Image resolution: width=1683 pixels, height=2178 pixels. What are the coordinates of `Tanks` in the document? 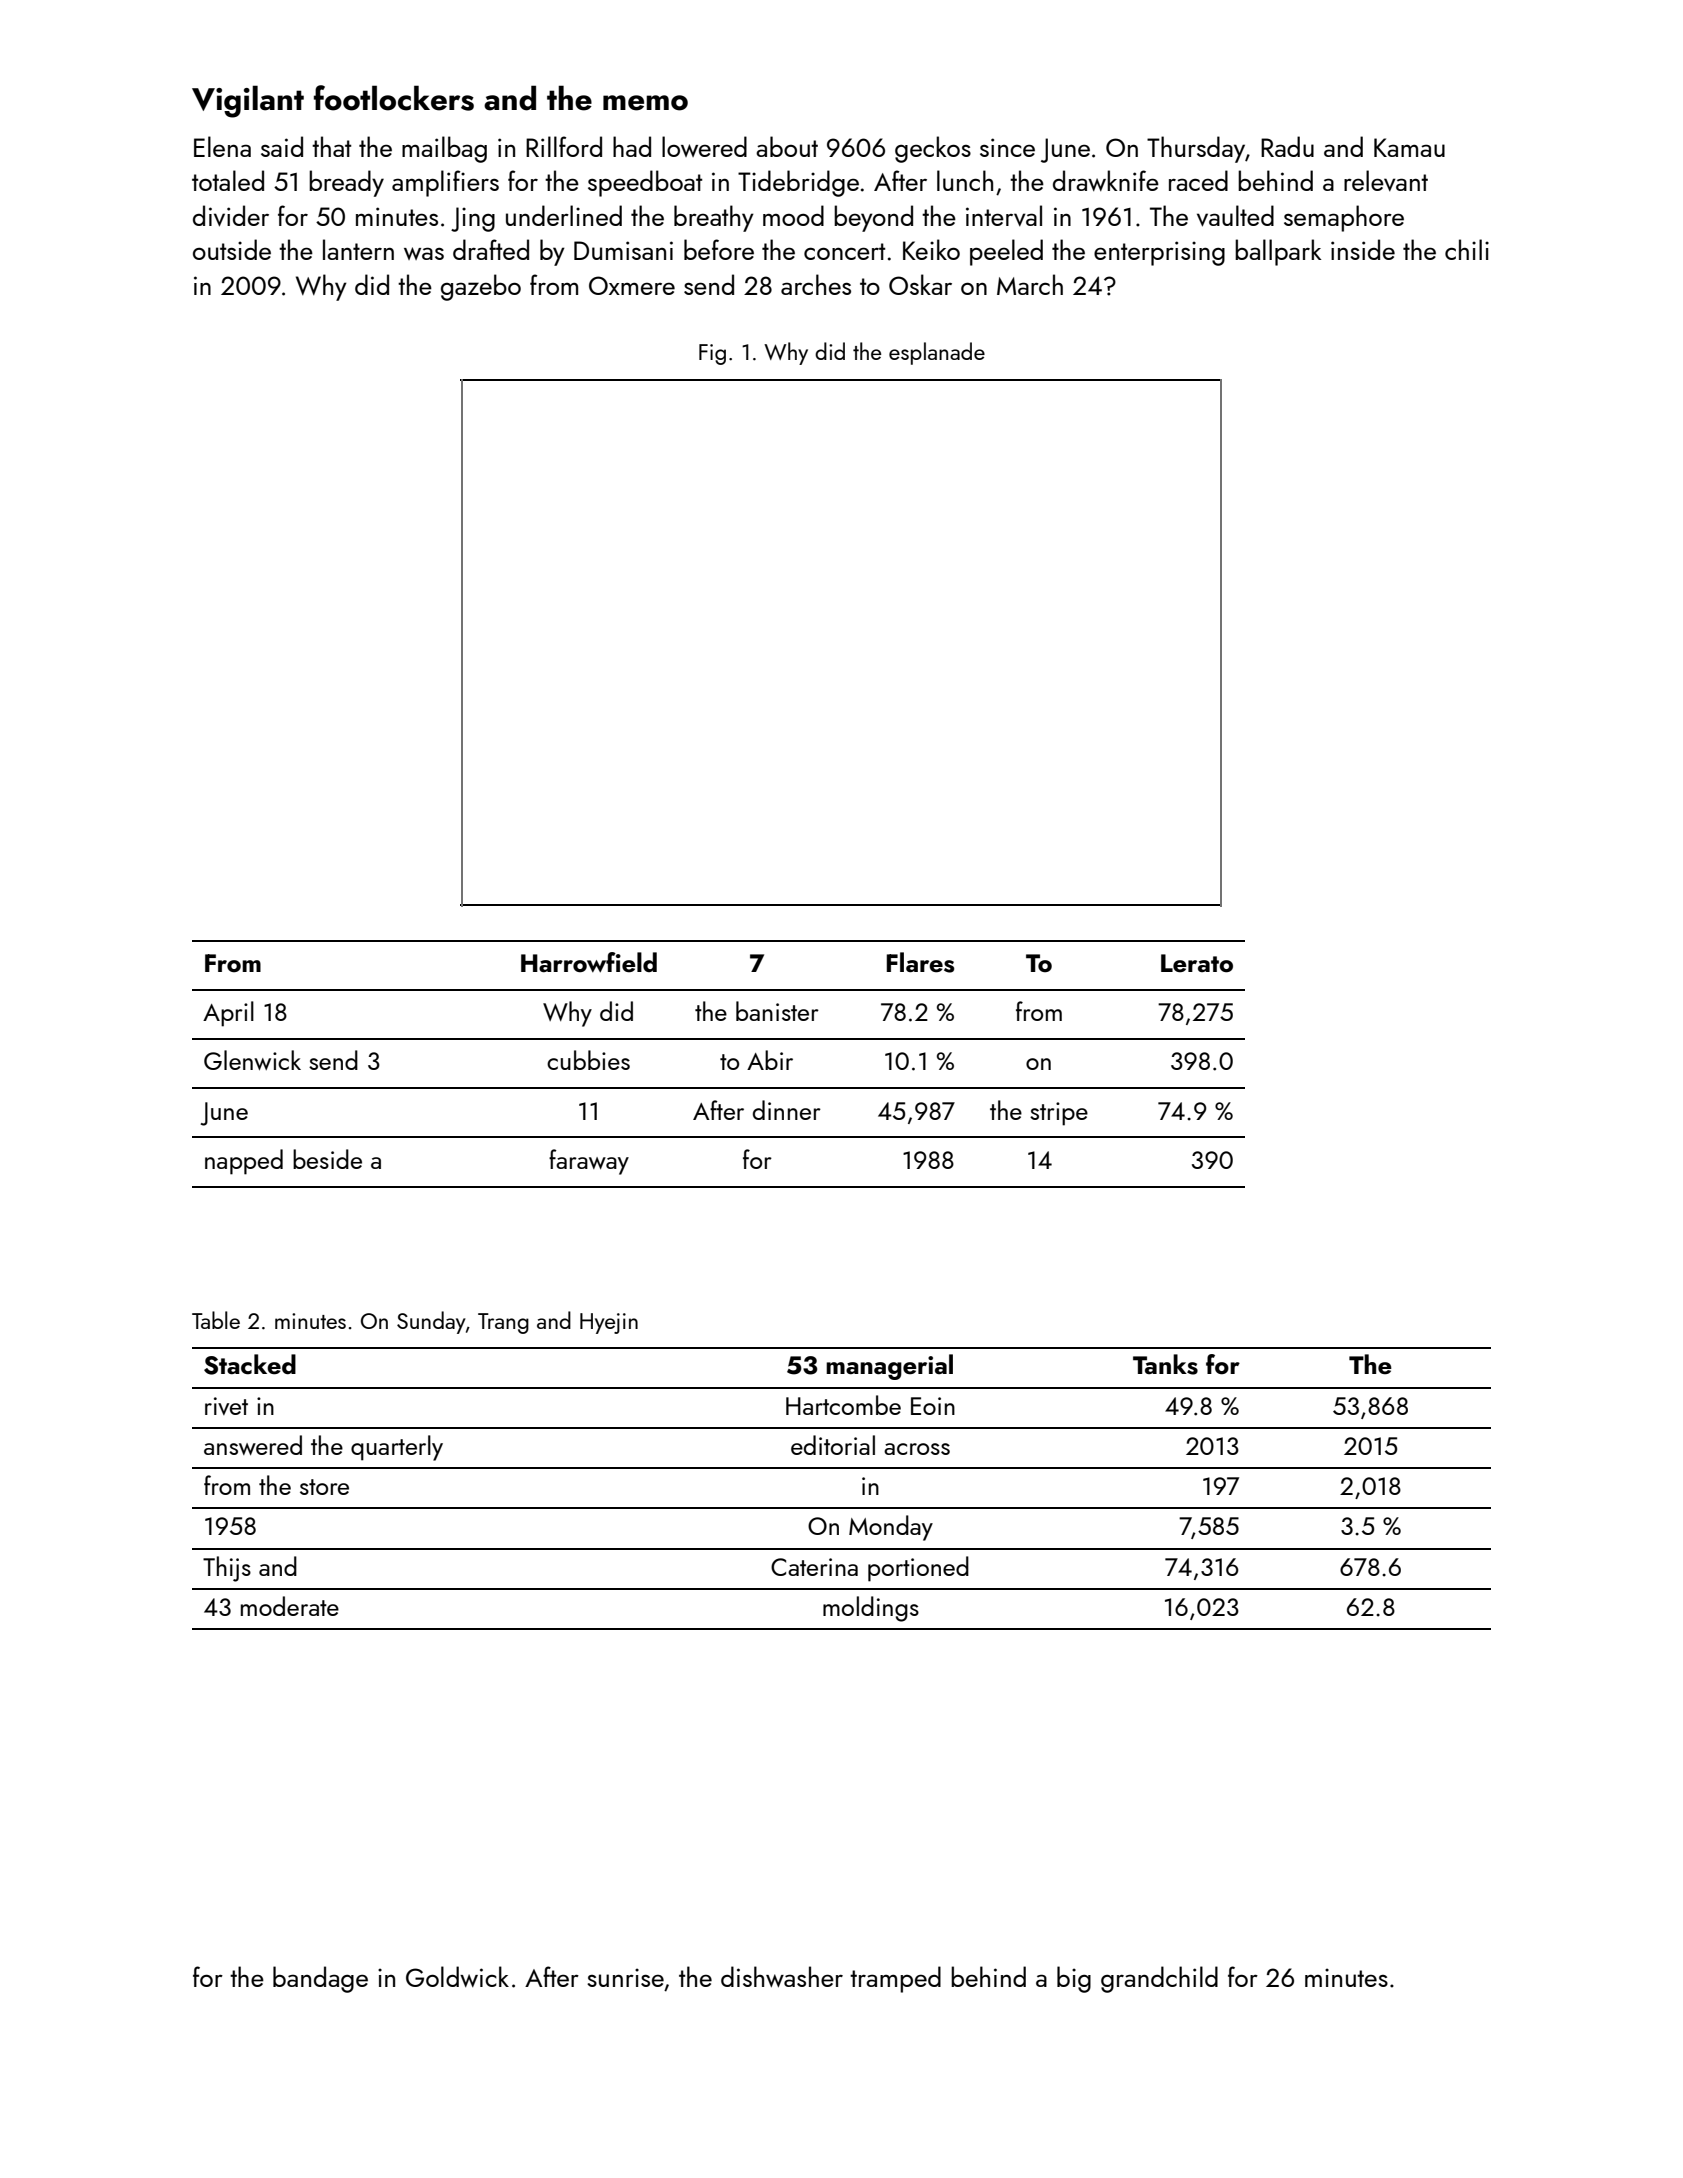 It's located at (1165, 1364).
